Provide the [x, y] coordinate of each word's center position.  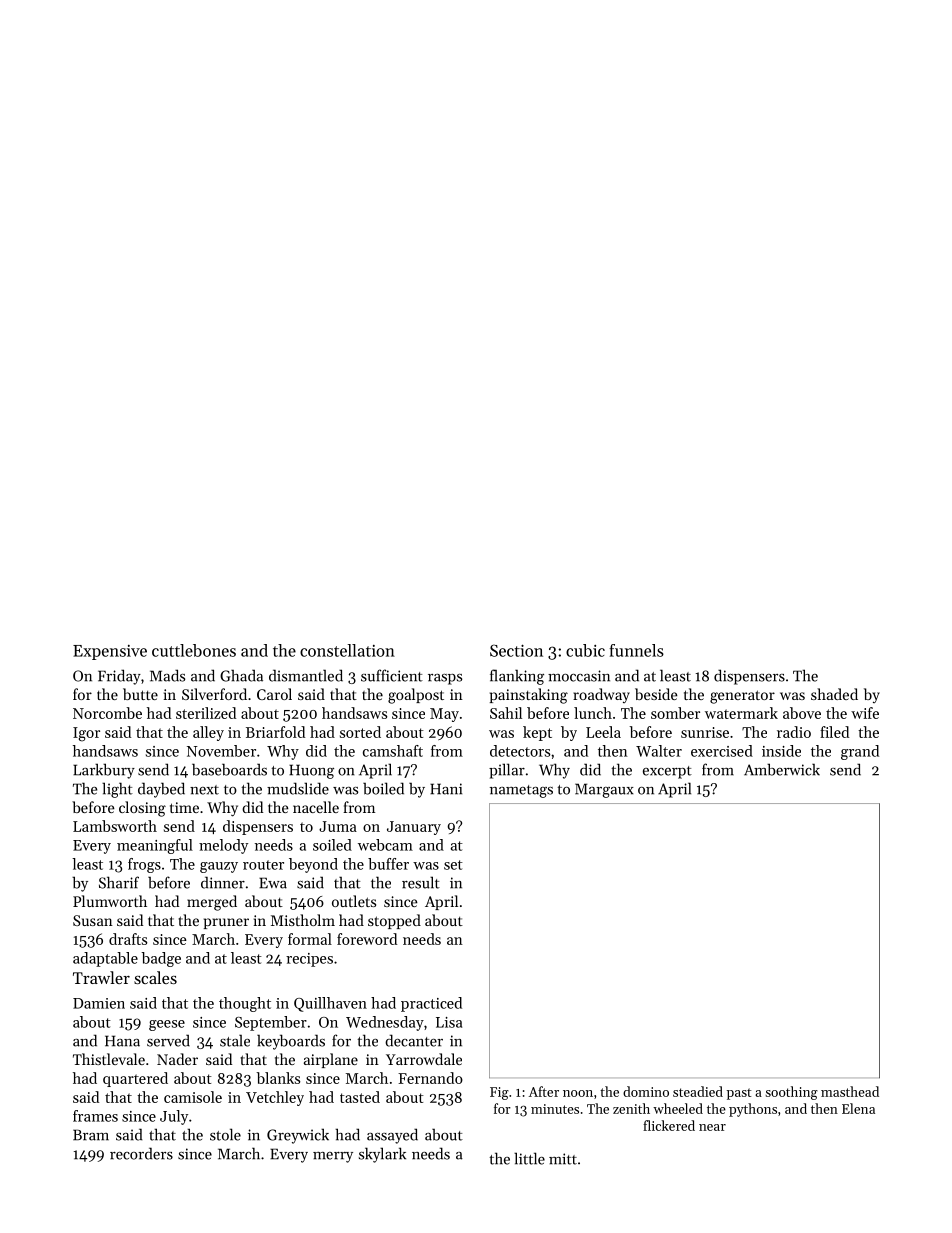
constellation [347, 650]
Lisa [449, 1022]
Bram [91, 1135]
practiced [431, 1004]
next [204, 790]
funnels [636, 650]
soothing [792, 1093]
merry [333, 1157]
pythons [753, 1110]
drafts [128, 939]
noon [578, 1093]
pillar [507, 771]
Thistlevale [109, 1059]
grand [860, 752]
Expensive [110, 652]
